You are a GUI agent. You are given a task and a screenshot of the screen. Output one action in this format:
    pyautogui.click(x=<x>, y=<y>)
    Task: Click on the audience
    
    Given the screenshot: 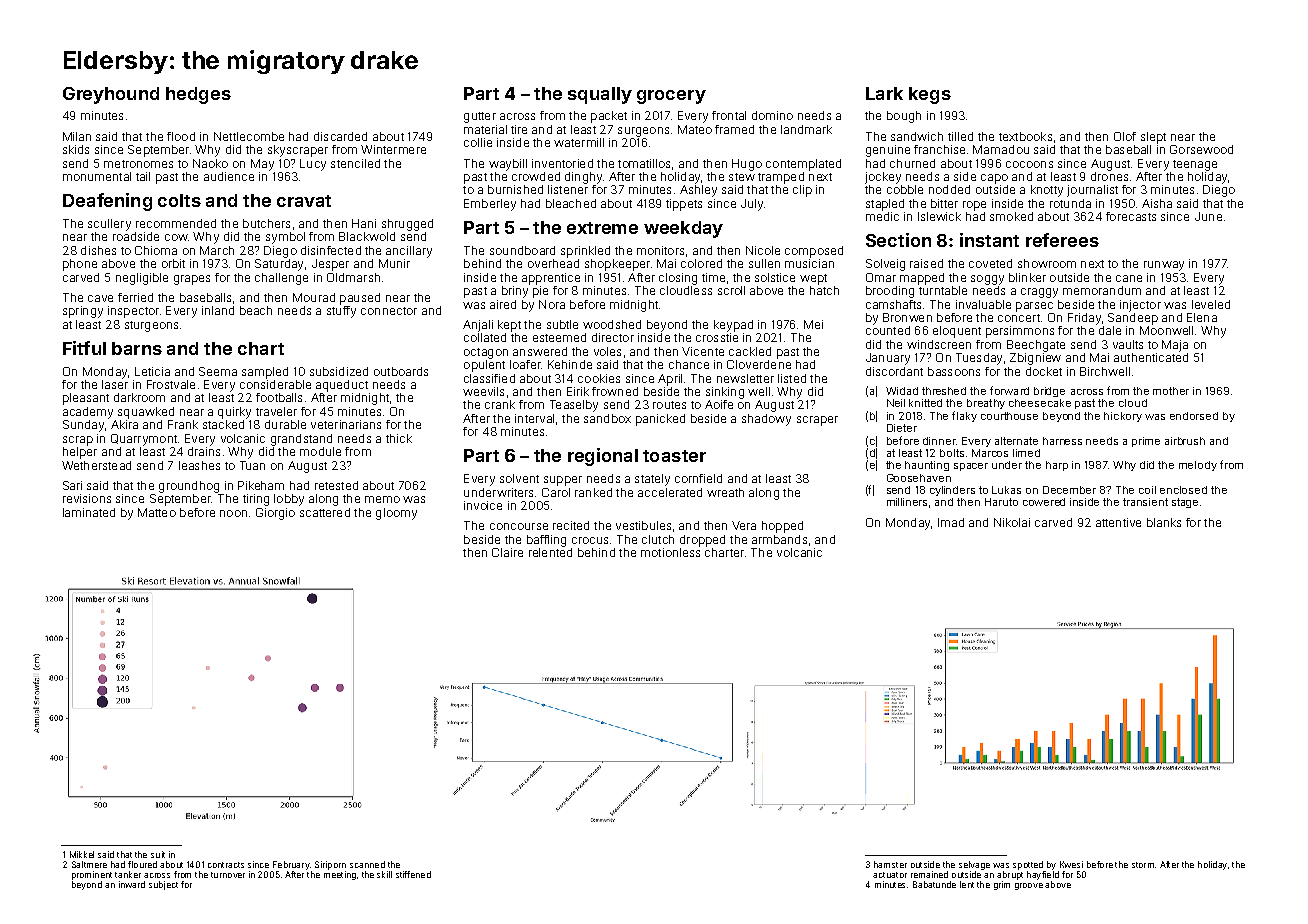 What is the action you would take?
    pyautogui.click(x=229, y=176)
